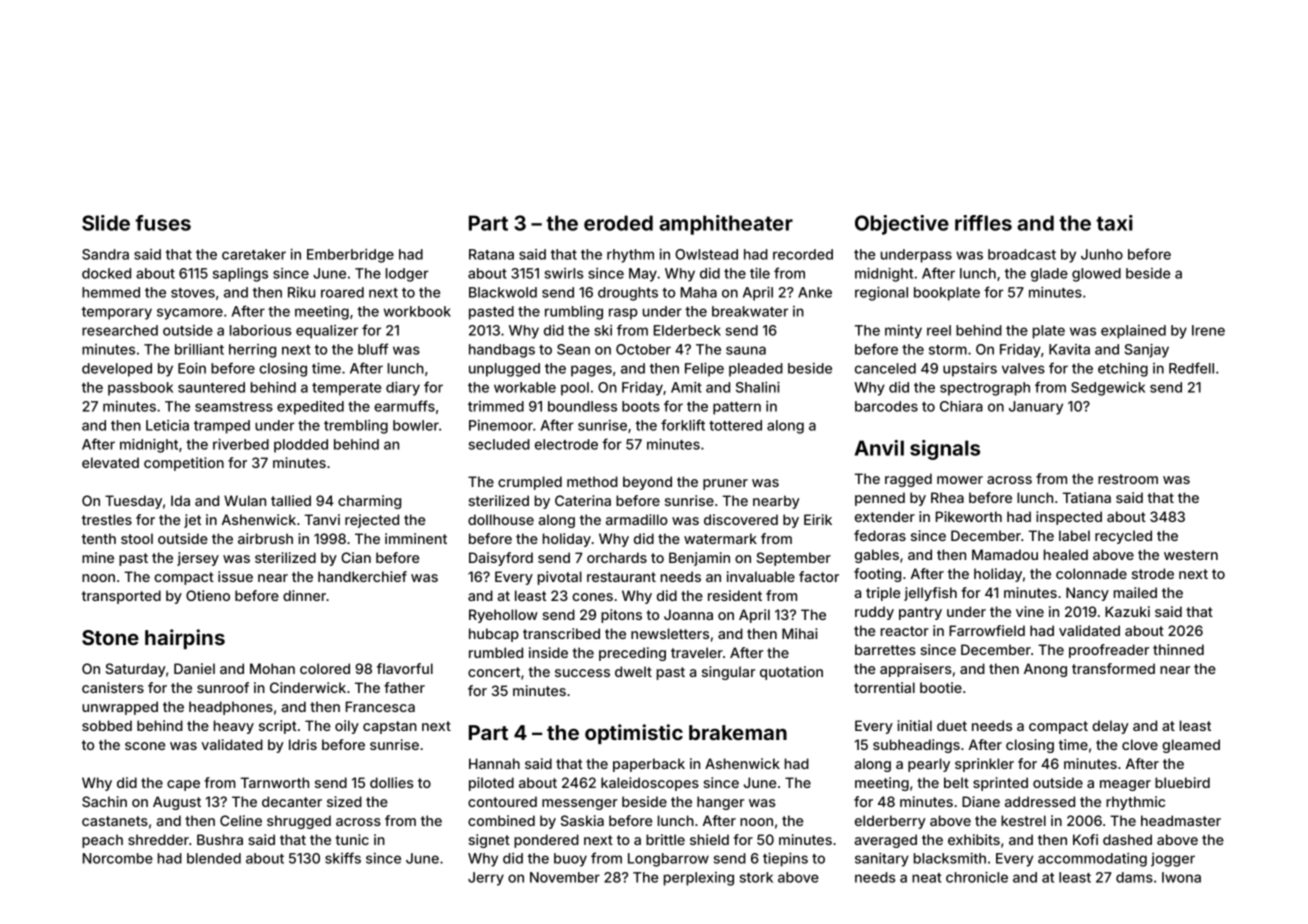  I want to click on Norcombe, so click(118, 858).
